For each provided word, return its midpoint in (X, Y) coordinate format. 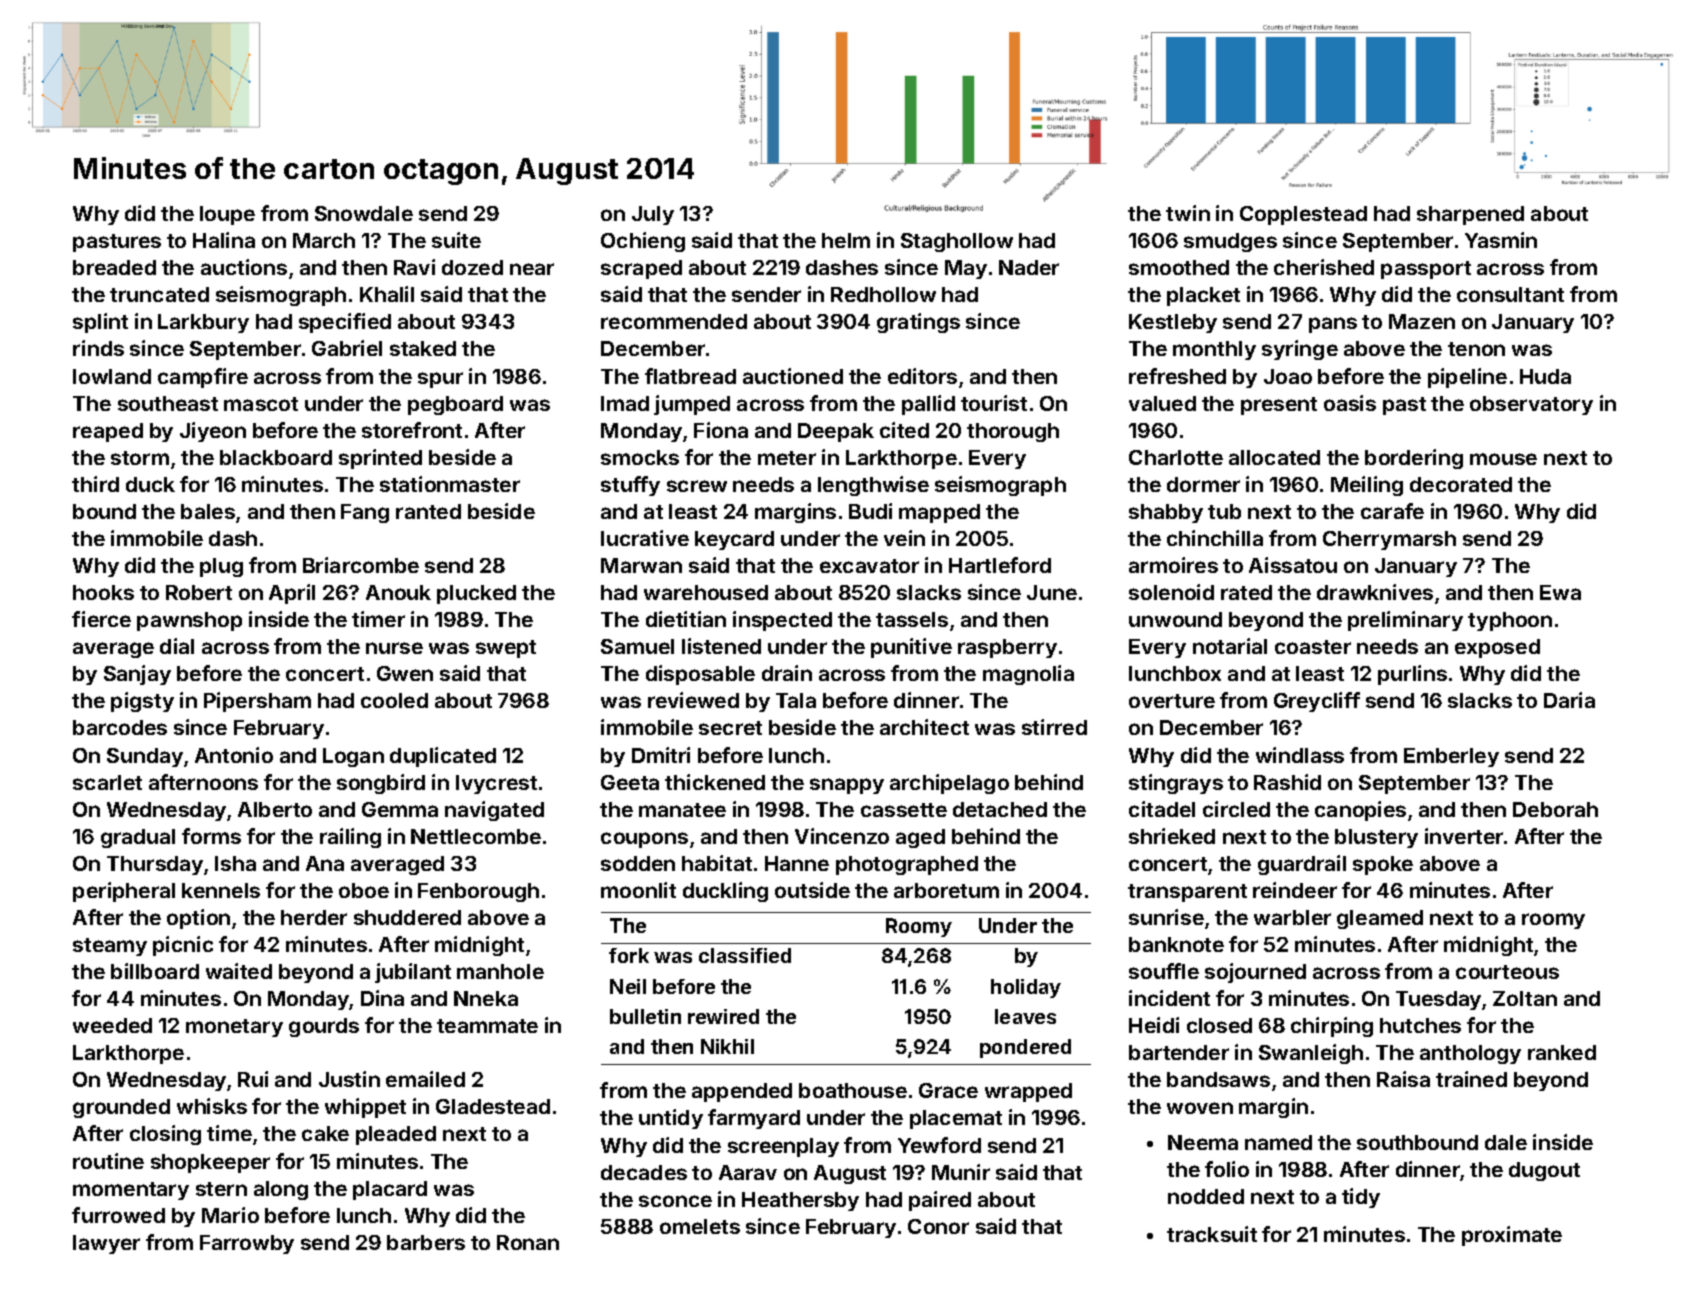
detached (1000, 809)
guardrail (1302, 865)
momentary (131, 1191)
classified (745, 955)
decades (644, 1172)
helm (846, 240)
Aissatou (1293, 565)
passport (1426, 270)
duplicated (443, 757)
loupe (227, 215)
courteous (1507, 972)
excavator (869, 566)
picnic (183, 946)
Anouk (398, 592)
